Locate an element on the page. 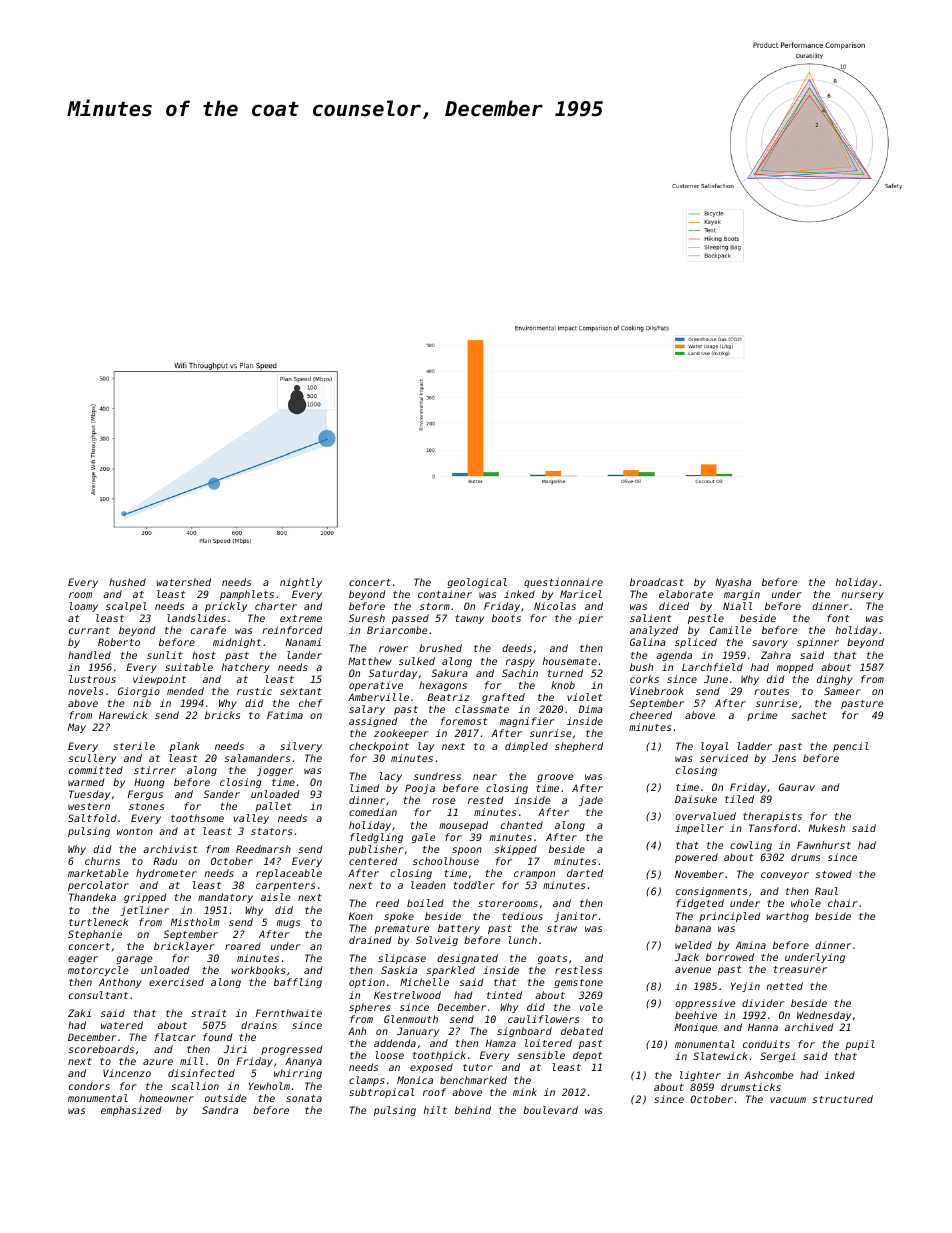 This page has width=952, height=1233. questionnaire is located at coordinates (563, 583).
